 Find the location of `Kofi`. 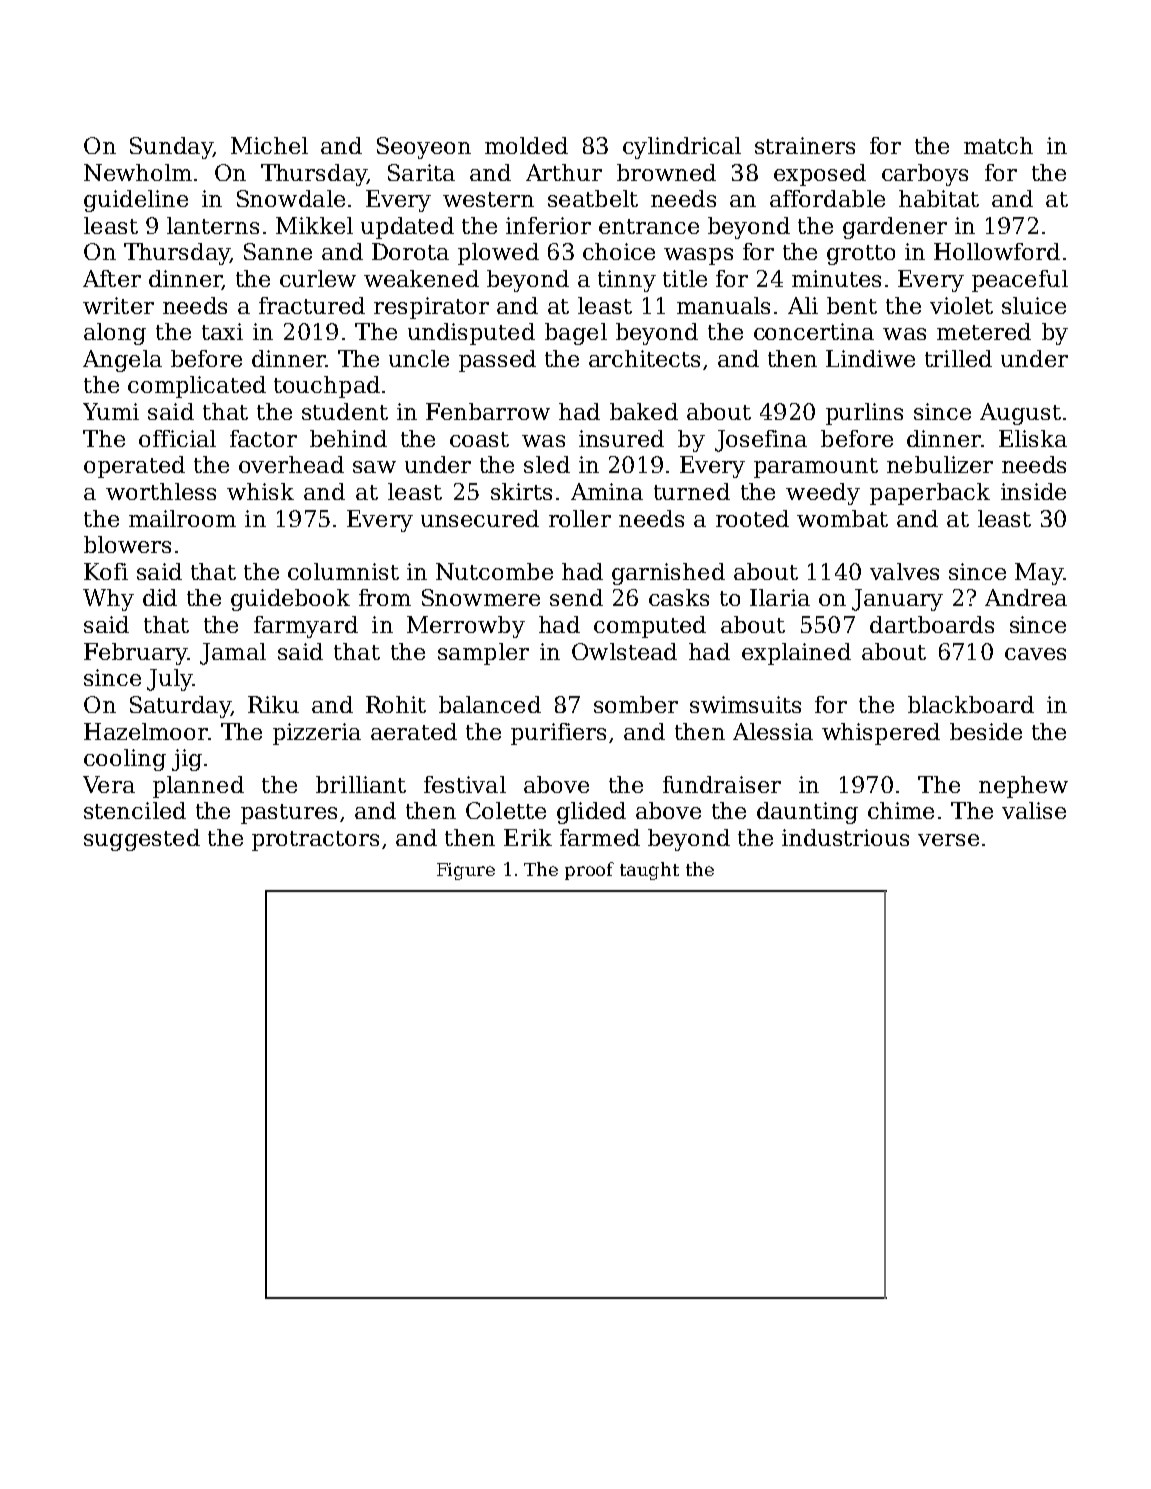

Kofi is located at coordinates (106, 571).
